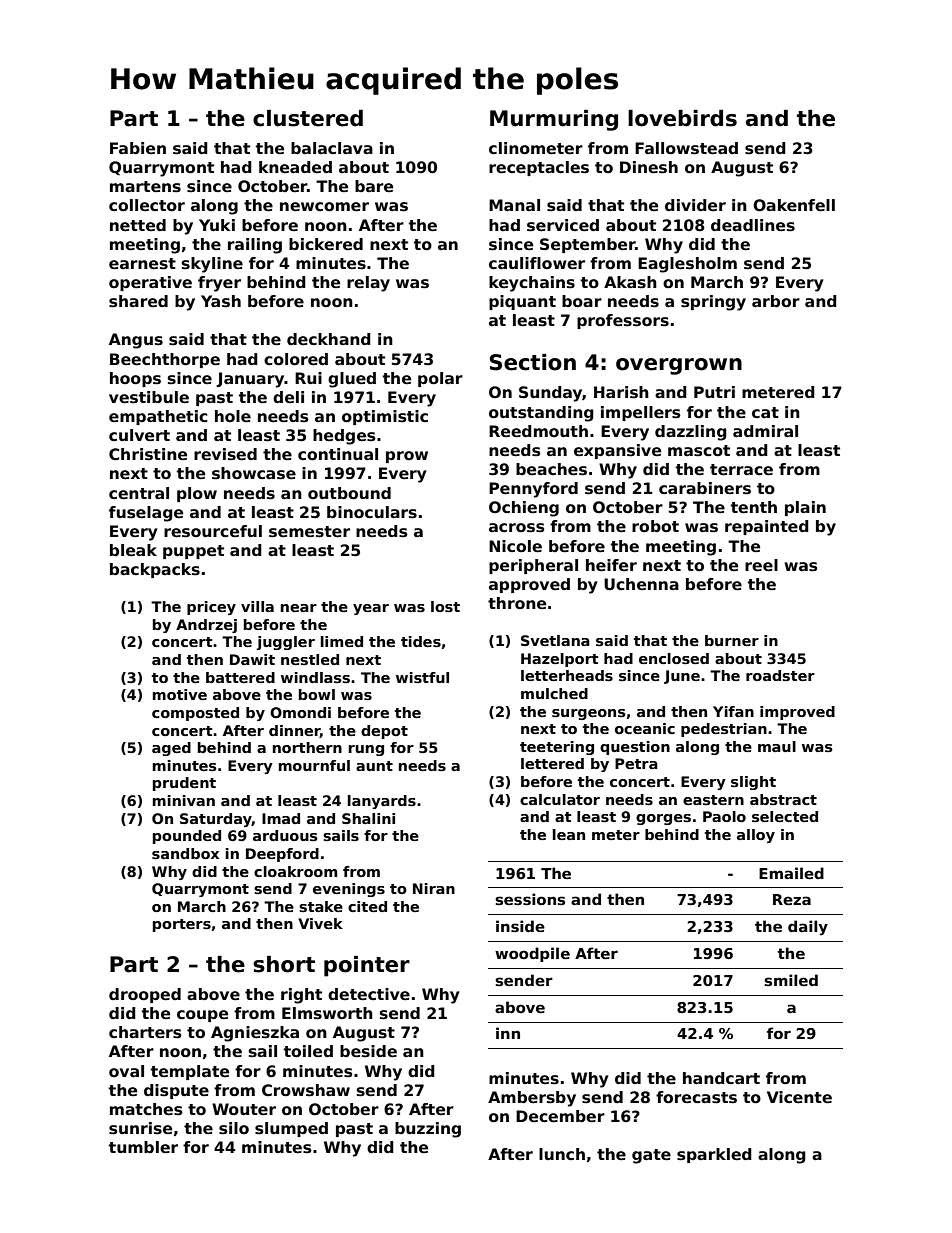 Image resolution: width=952 pixels, height=1233 pixels. Describe the element at coordinates (143, 1147) in the image. I see `tumbler` at that location.
